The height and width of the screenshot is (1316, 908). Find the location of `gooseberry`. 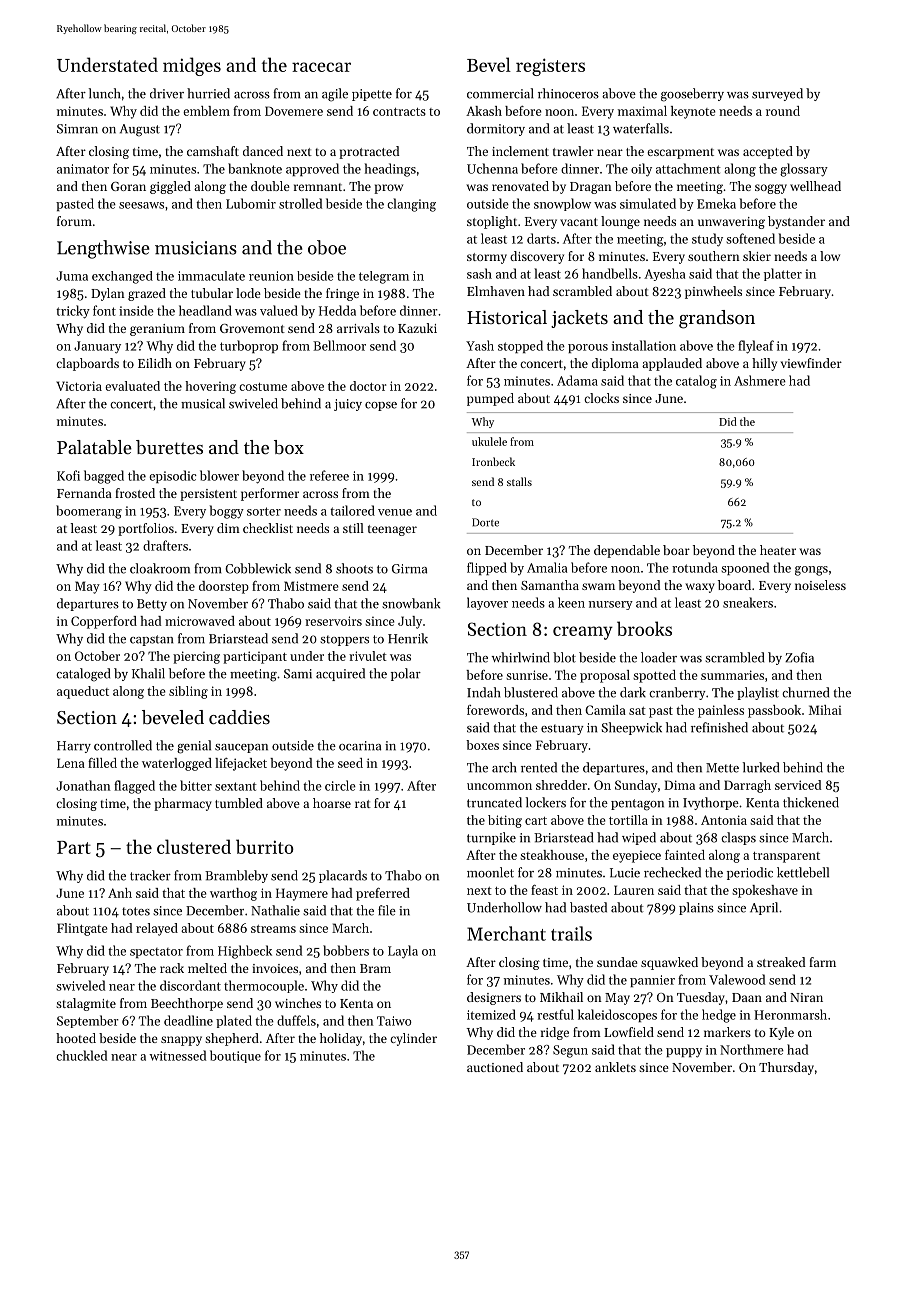

gooseberry is located at coordinates (692, 95).
